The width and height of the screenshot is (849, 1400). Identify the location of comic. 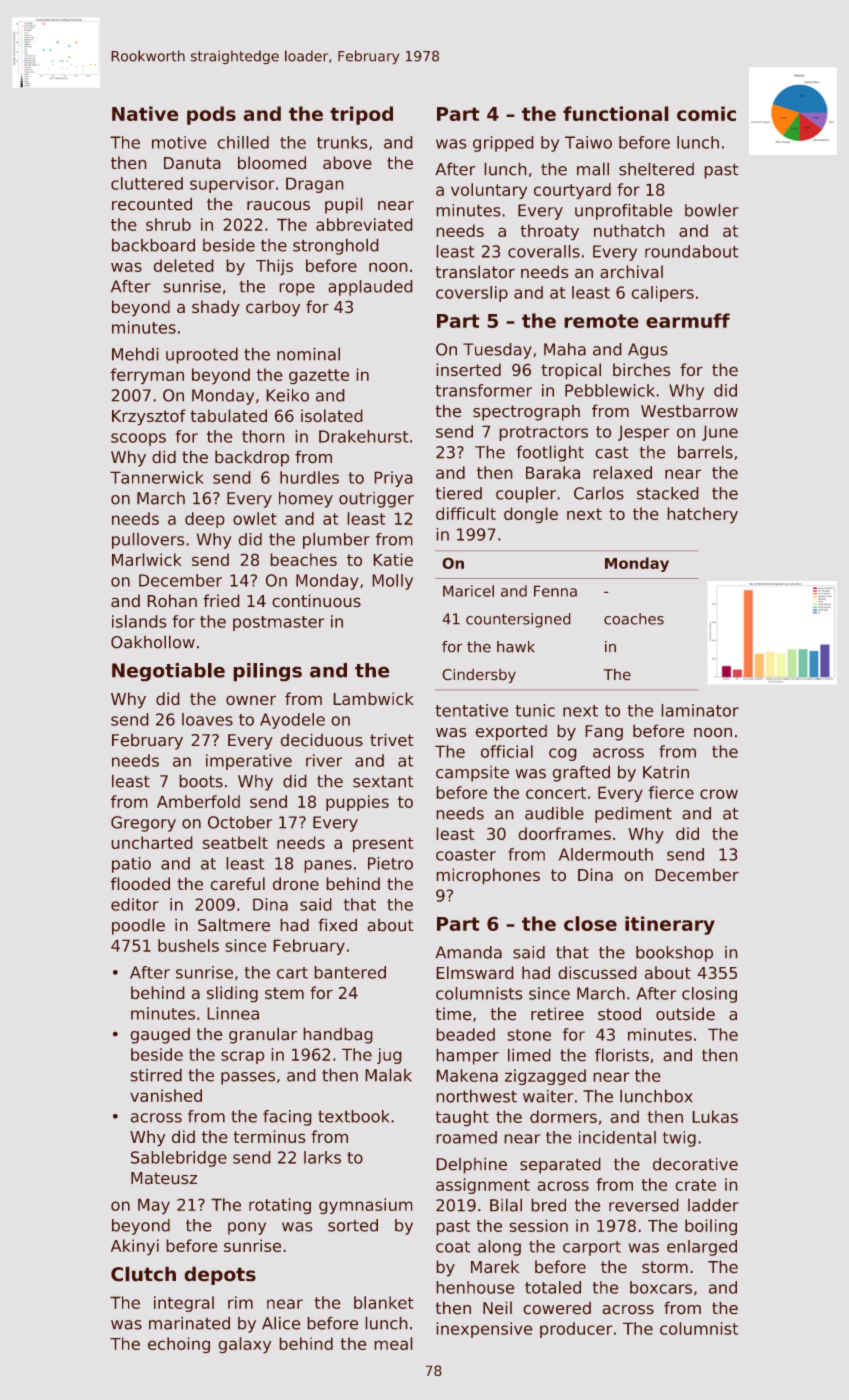
(706, 113).
